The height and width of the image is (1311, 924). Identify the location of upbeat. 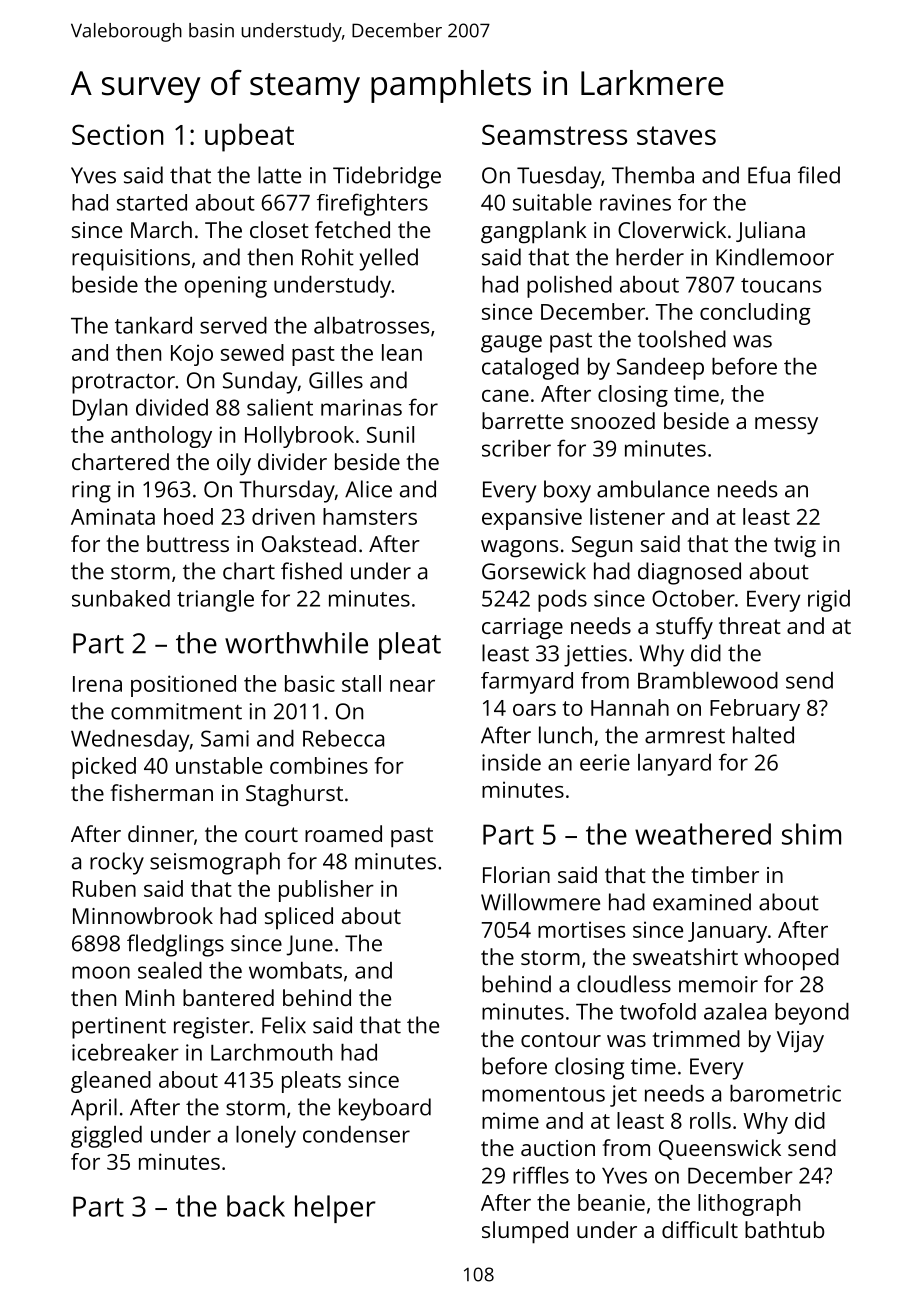
(249, 137).
